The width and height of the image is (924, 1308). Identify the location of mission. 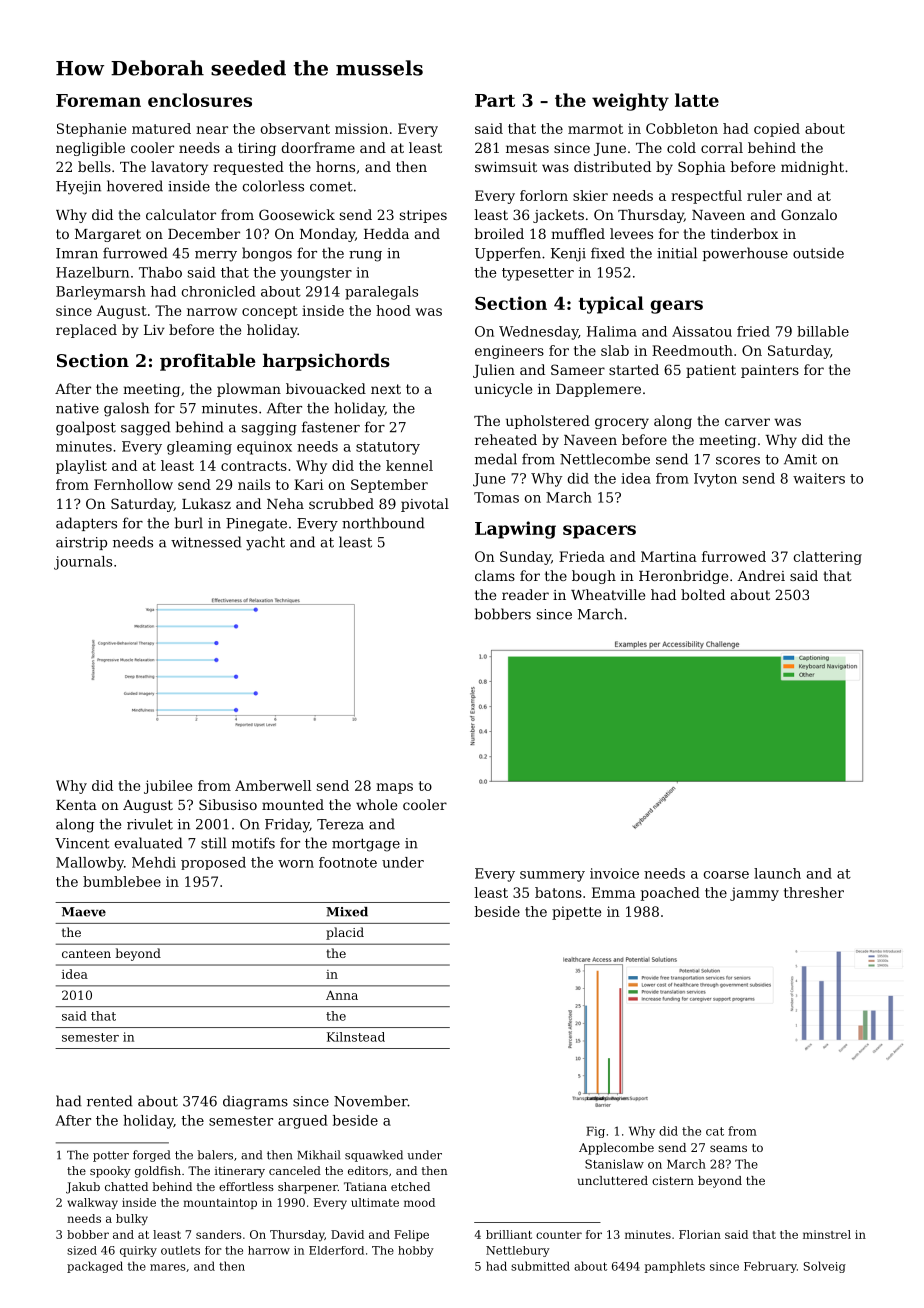
(361, 128).
